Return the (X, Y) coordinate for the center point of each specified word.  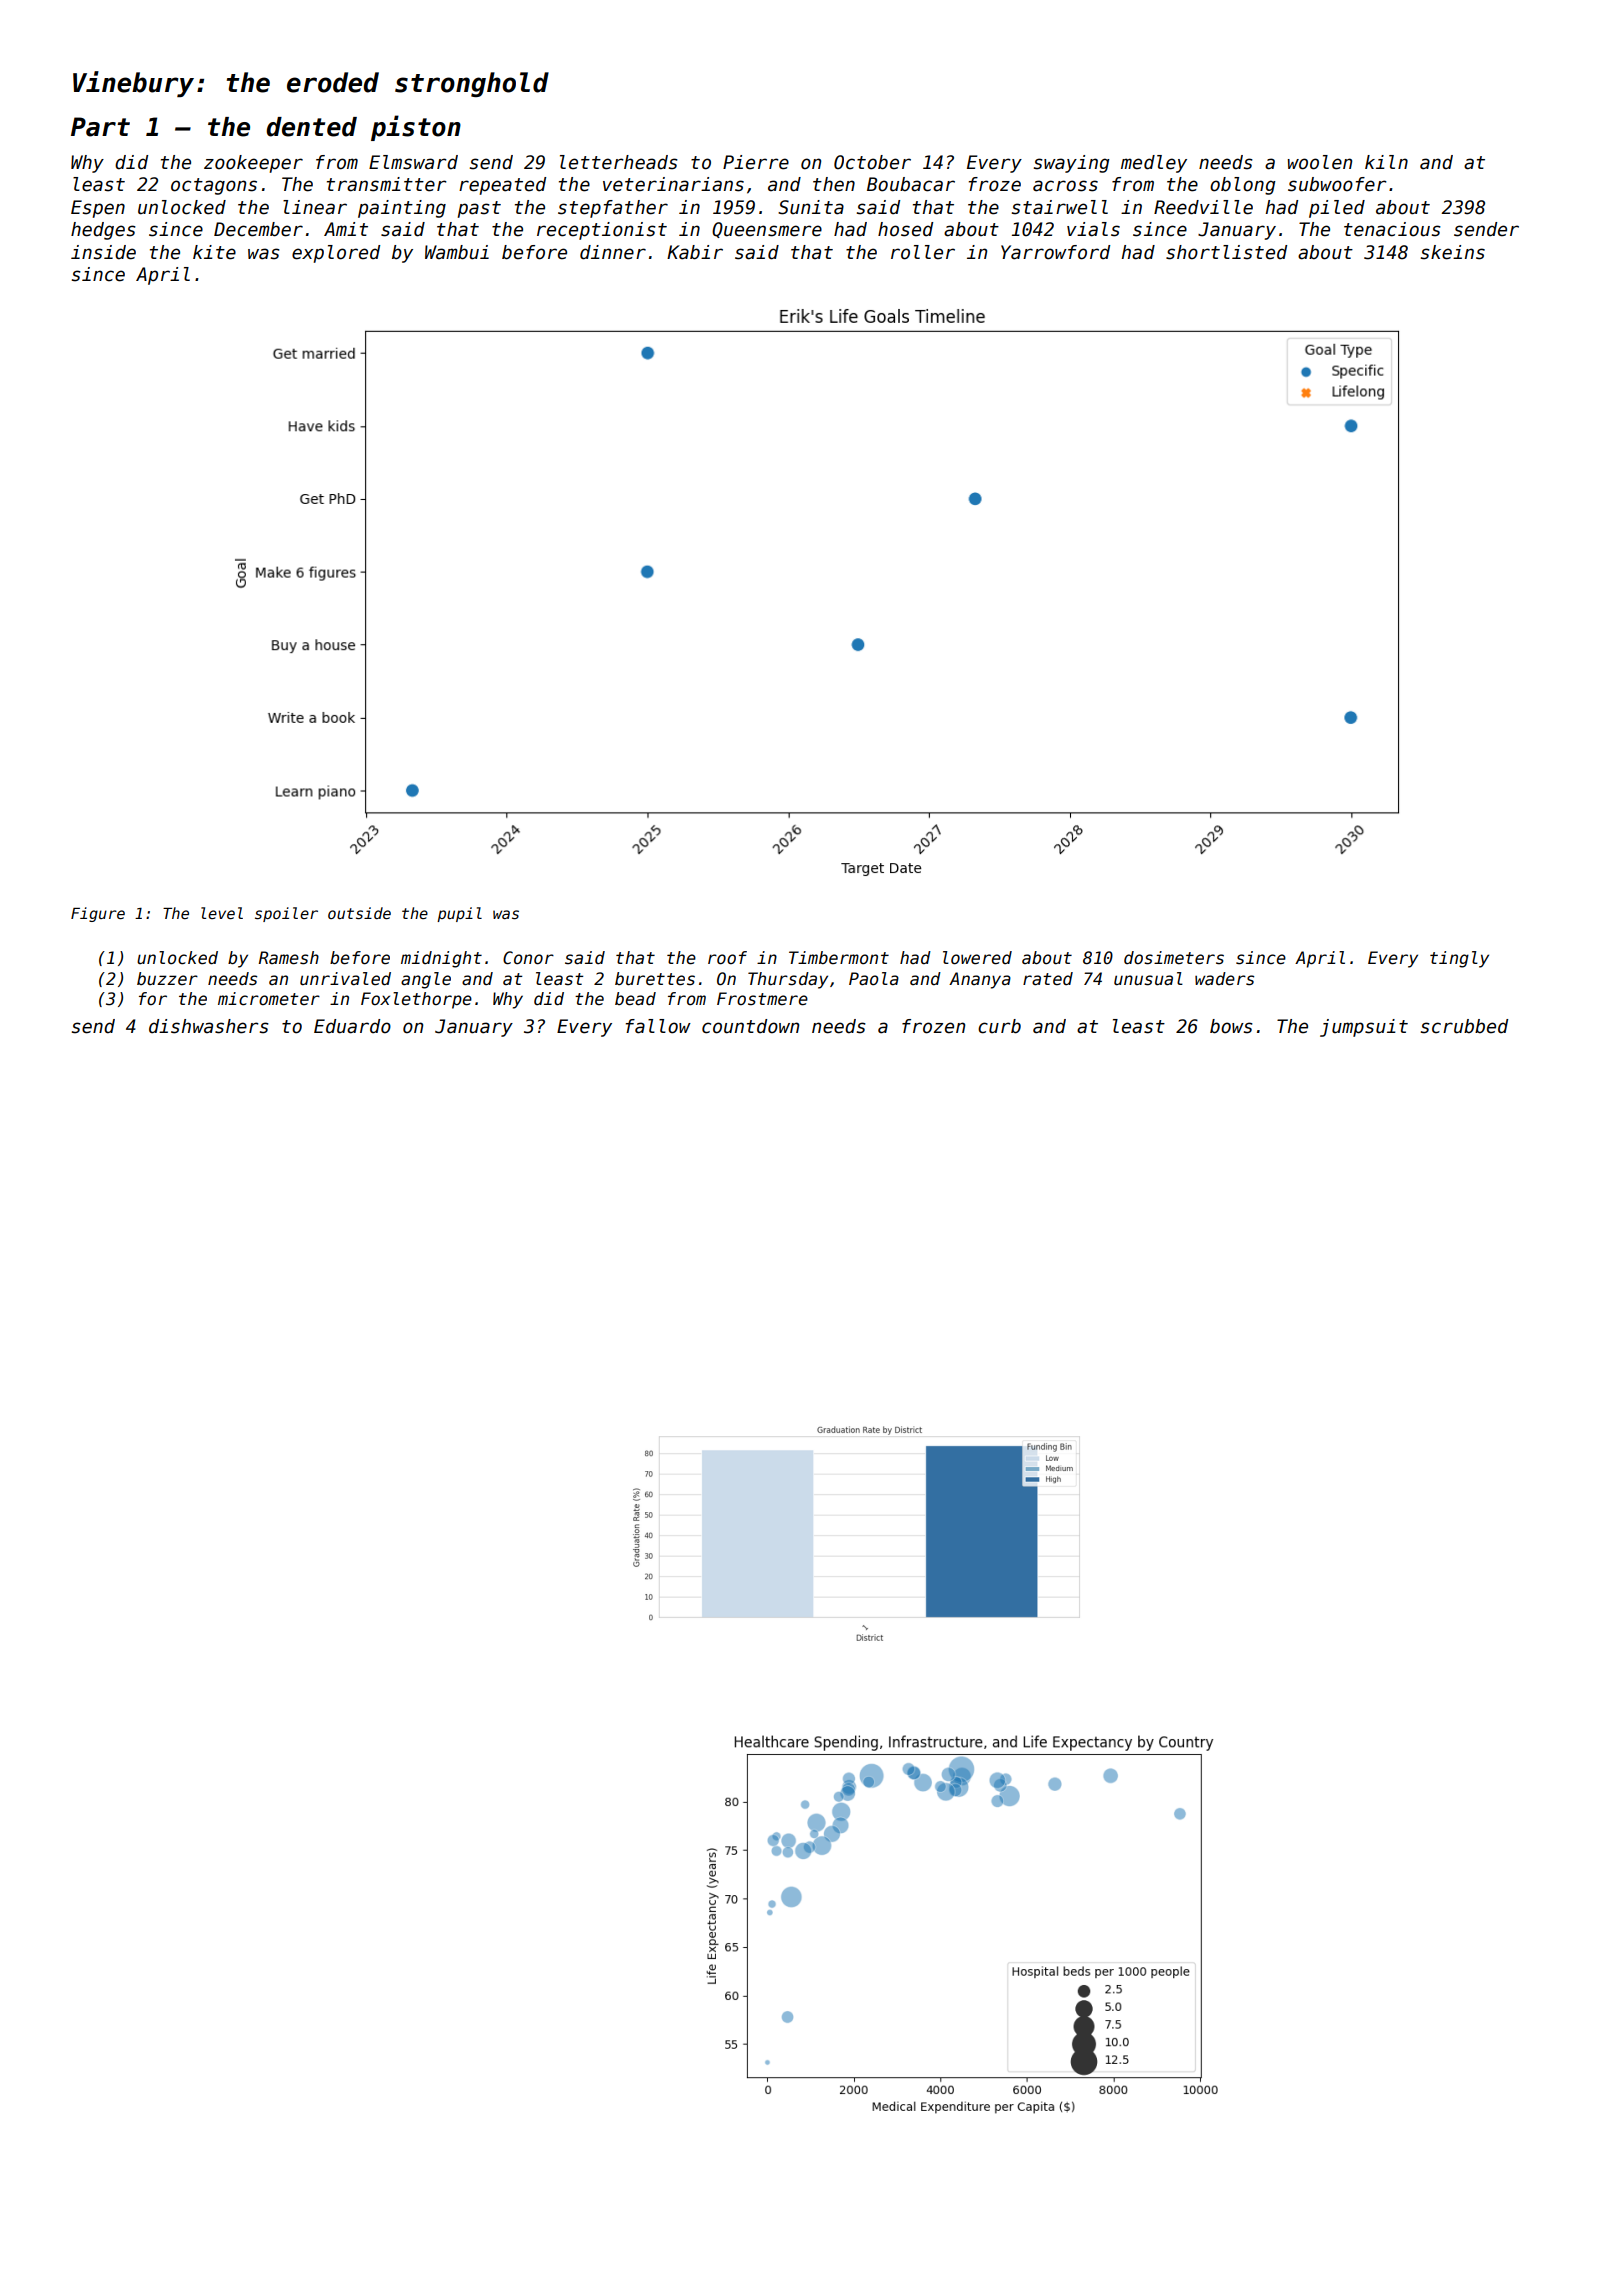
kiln (1386, 162)
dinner (613, 252)
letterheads (619, 162)
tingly (1459, 959)
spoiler (286, 914)
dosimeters (1174, 958)
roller (923, 252)
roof (727, 958)
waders (1224, 979)
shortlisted (1226, 252)
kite (214, 252)
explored (336, 254)
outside (359, 913)
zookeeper (253, 164)
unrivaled (345, 979)
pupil (459, 914)
